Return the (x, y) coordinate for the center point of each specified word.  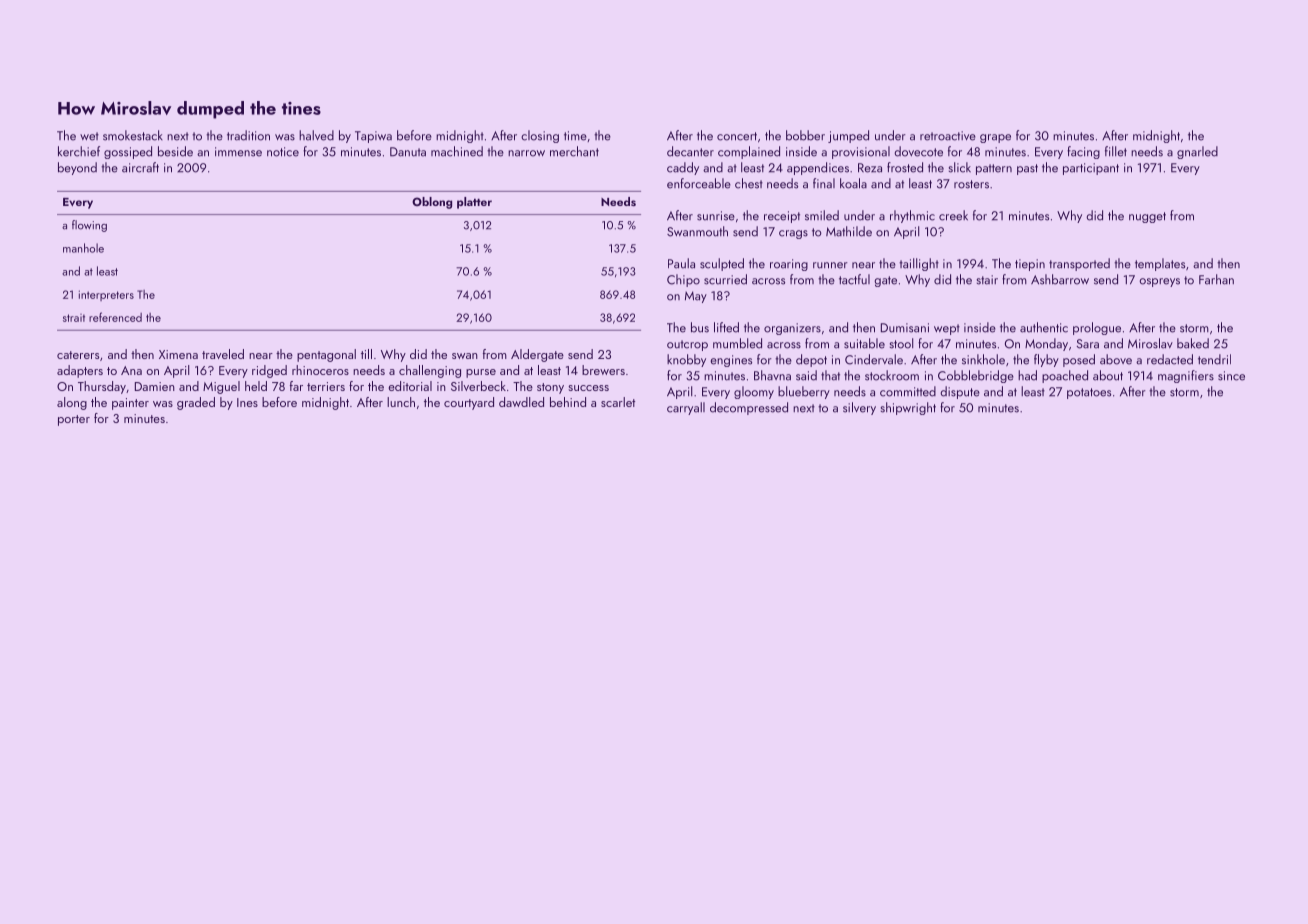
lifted (726, 327)
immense (238, 152)
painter (130, 404)
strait (74, 318)
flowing (89, 226)
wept (947, 329)
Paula (681, 263)
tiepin (1030, 265)
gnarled (1197, 152)
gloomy (754, 392)
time (575, 136)
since (1231, 376)
